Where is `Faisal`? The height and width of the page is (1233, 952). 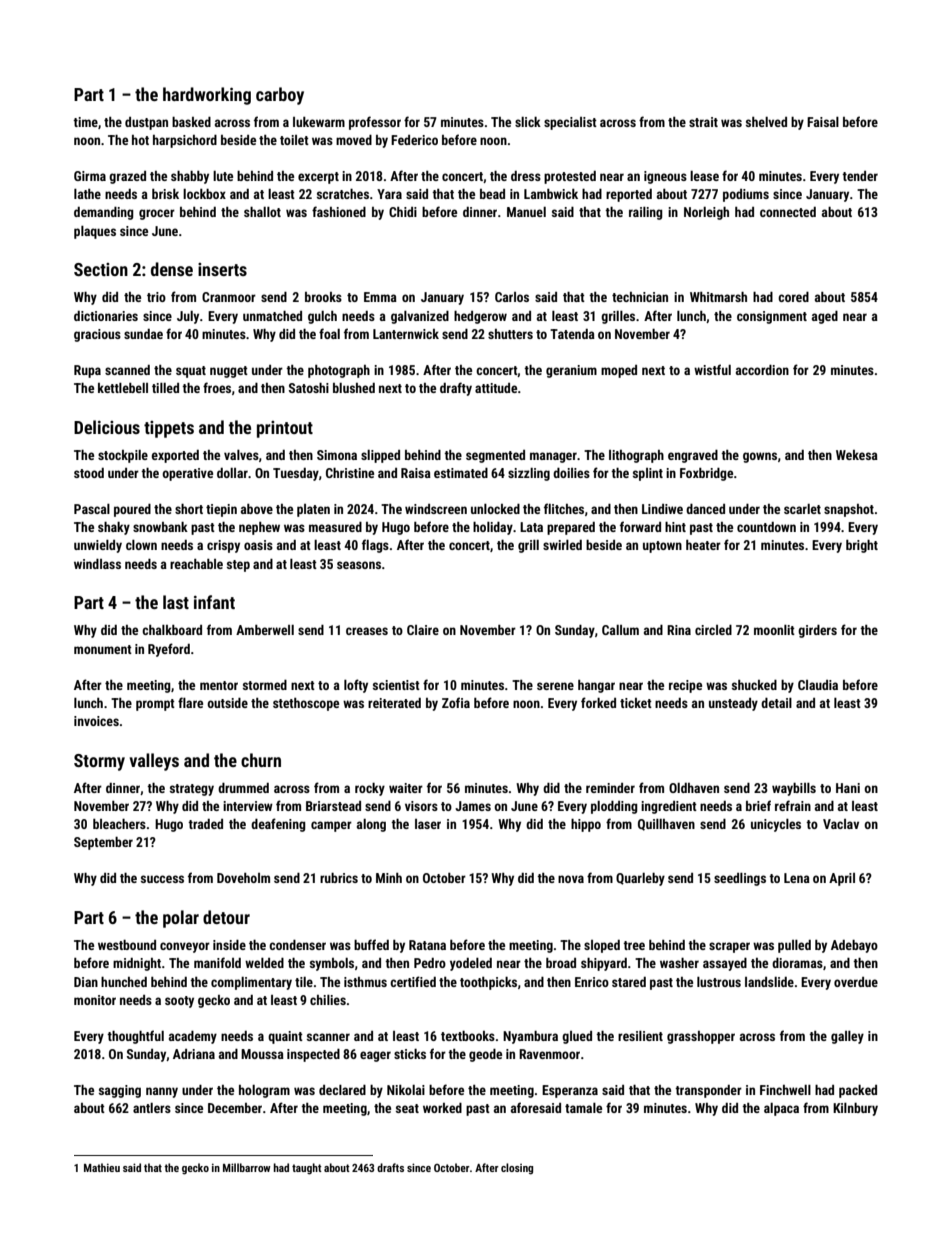 Faisal is located at coordinates (823, 122).
